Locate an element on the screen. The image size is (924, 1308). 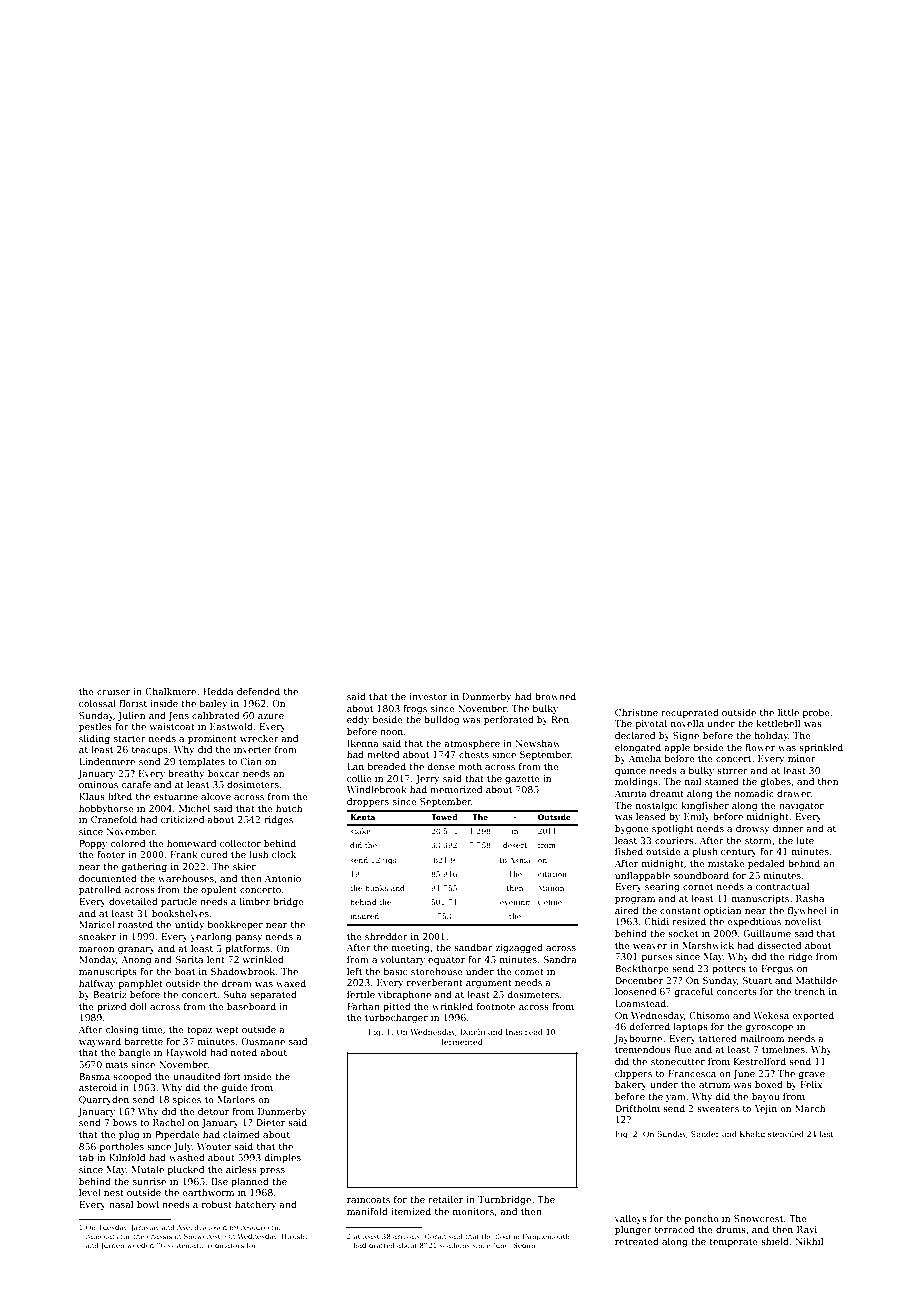
halfway is located at coordinates (97, 984).
